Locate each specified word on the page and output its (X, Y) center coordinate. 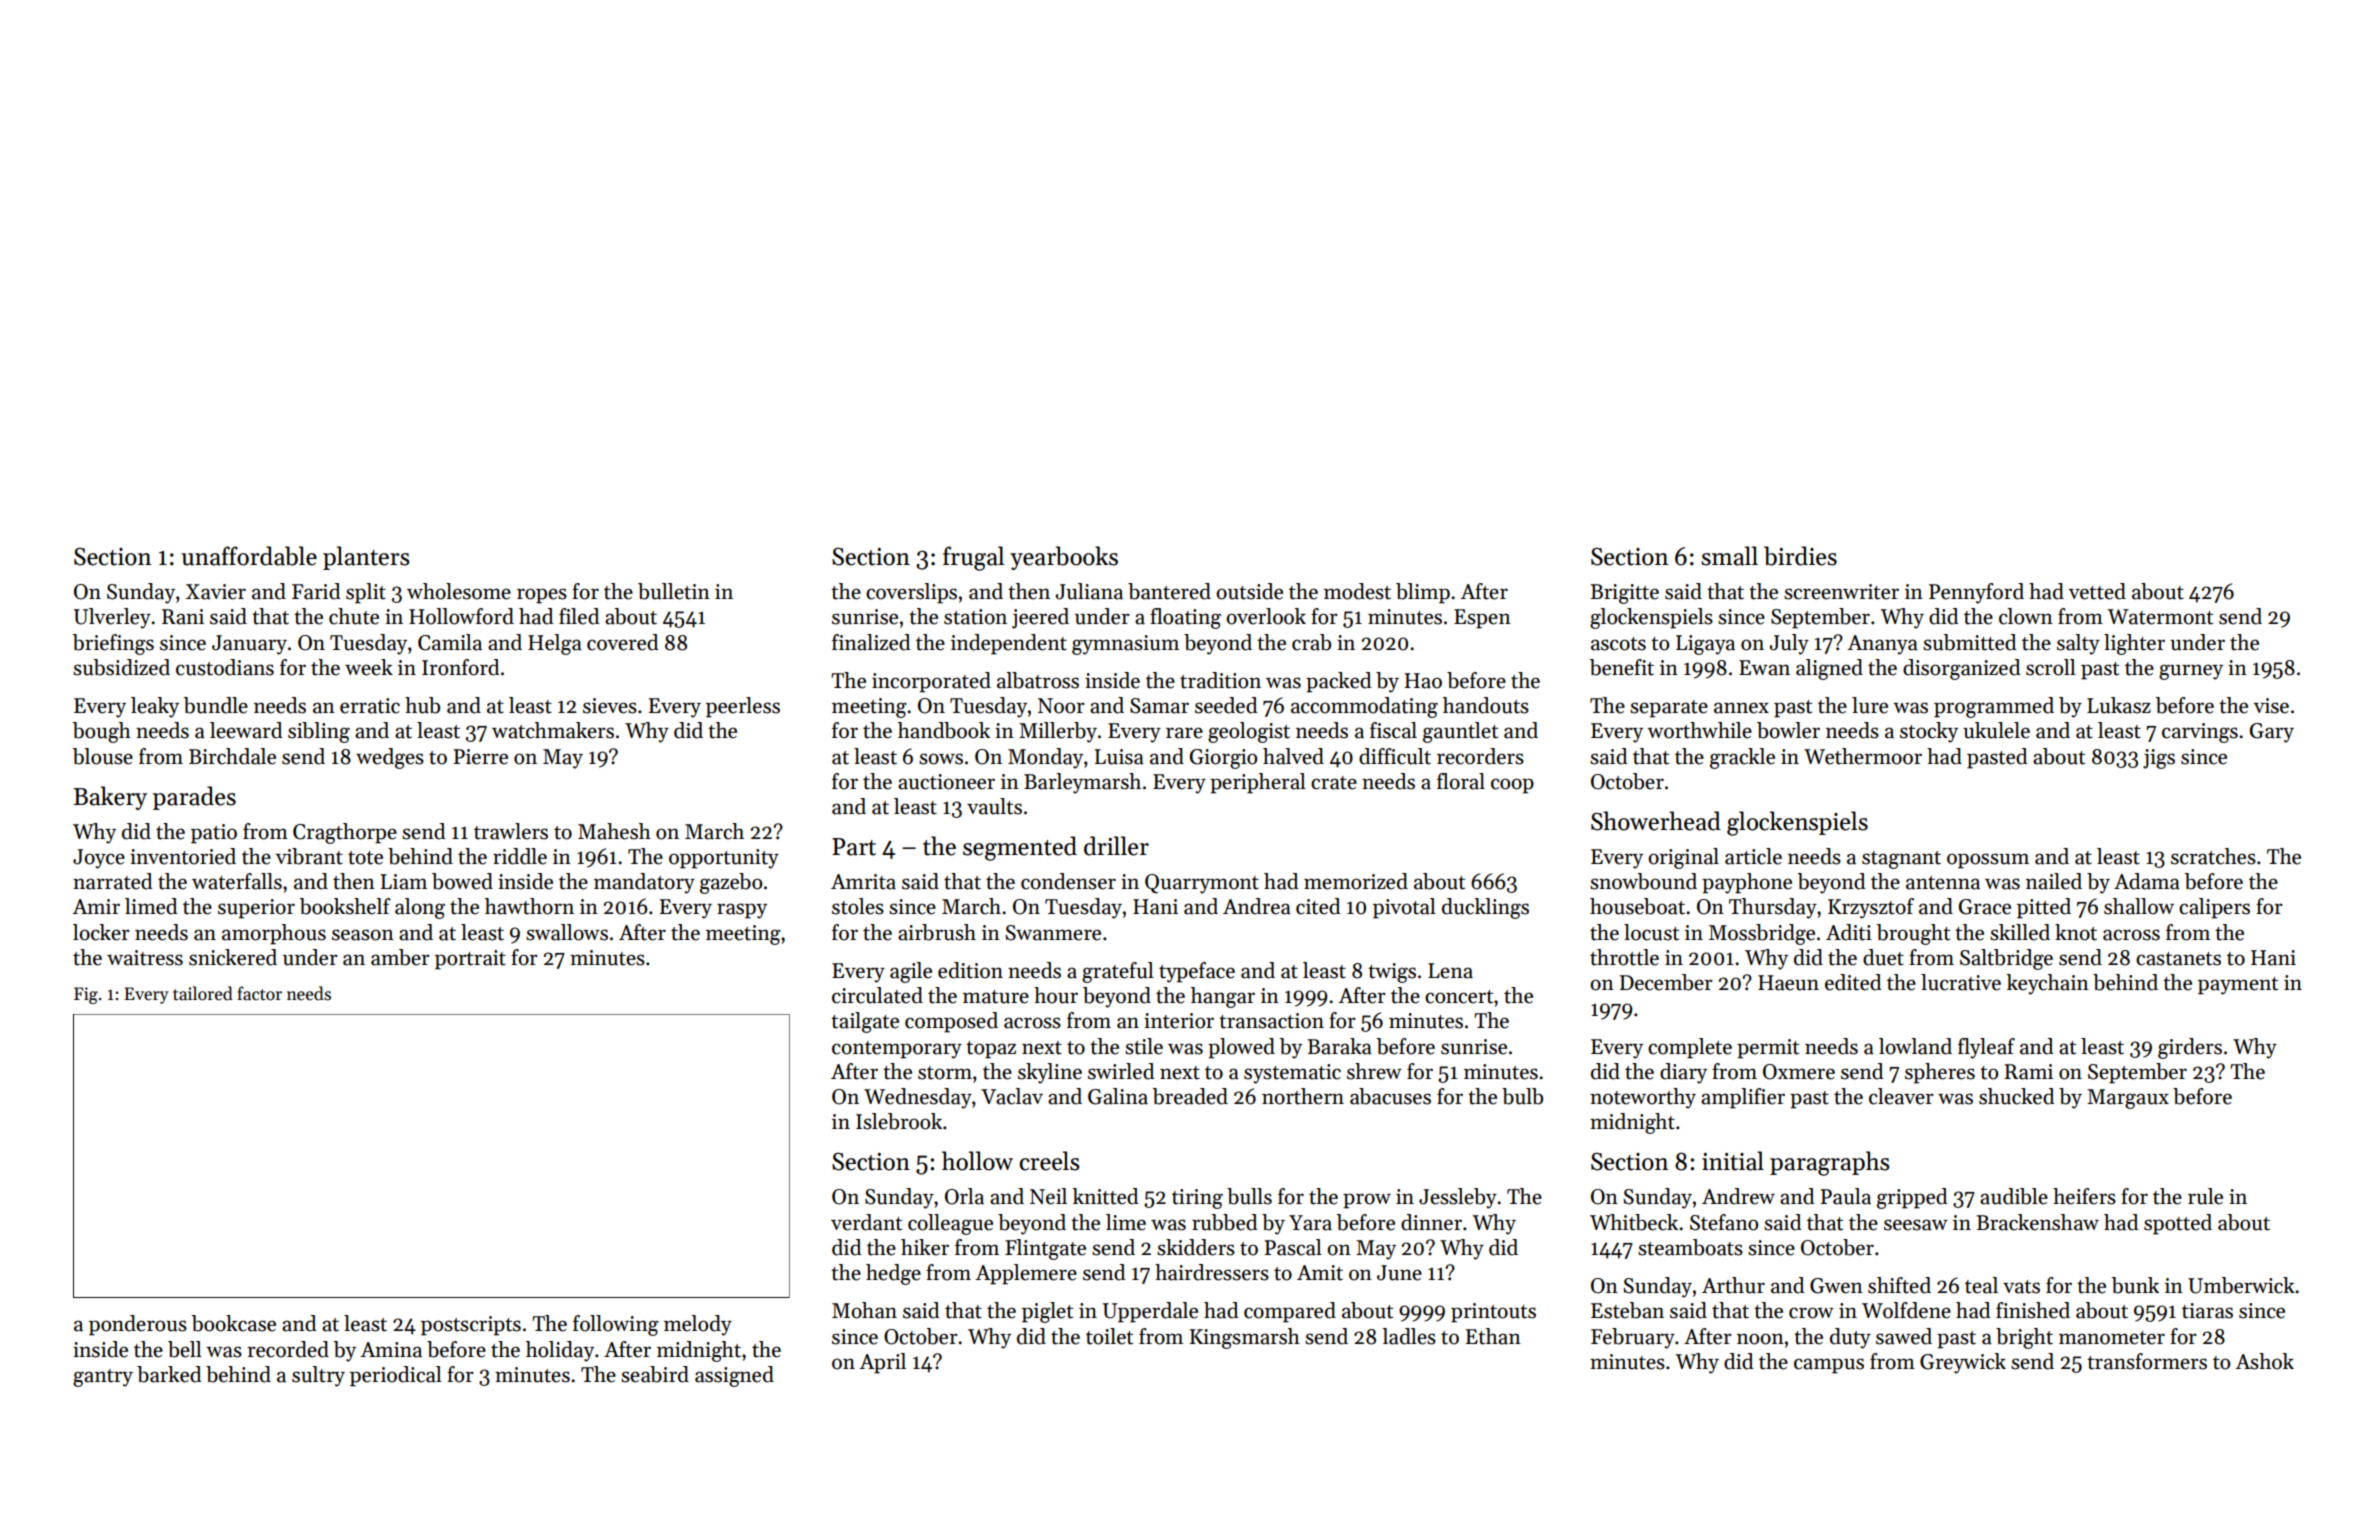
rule (2205, 1196)
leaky (155, 707)
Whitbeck (1634, 1222)
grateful (1118, 972)
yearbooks (1064, 558)
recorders (1480, 756)
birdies (1800, 556)
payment (2238, 986)
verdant (866, 1222)
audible (2014, 1196)
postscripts (471, 1326)
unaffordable (249, 556)
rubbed (1225, 1222)
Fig (86, 995)
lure (1870, 705)
